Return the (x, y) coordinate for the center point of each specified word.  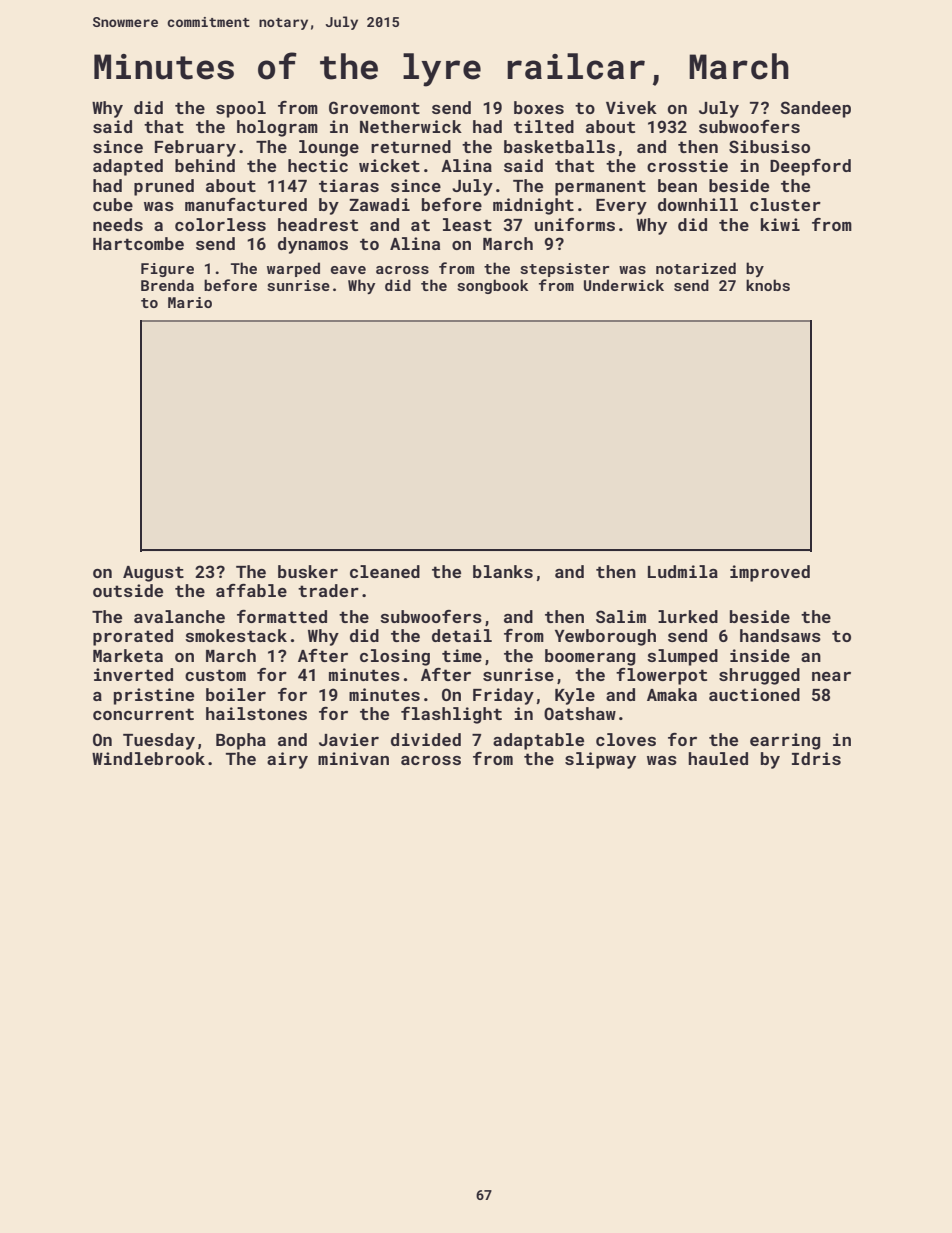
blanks (503, 571)
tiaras (349, 185)
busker (308, 571)
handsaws (780, 635)
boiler (236, 694)
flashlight (451, 715)
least (467, 224)
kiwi (780, 224)
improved (770, 573)
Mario (190, 302)
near (831, 676)
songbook (492, 286)
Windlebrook (148, 758)
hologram (277, 128)
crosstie (687, 165)
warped (293, 269)
